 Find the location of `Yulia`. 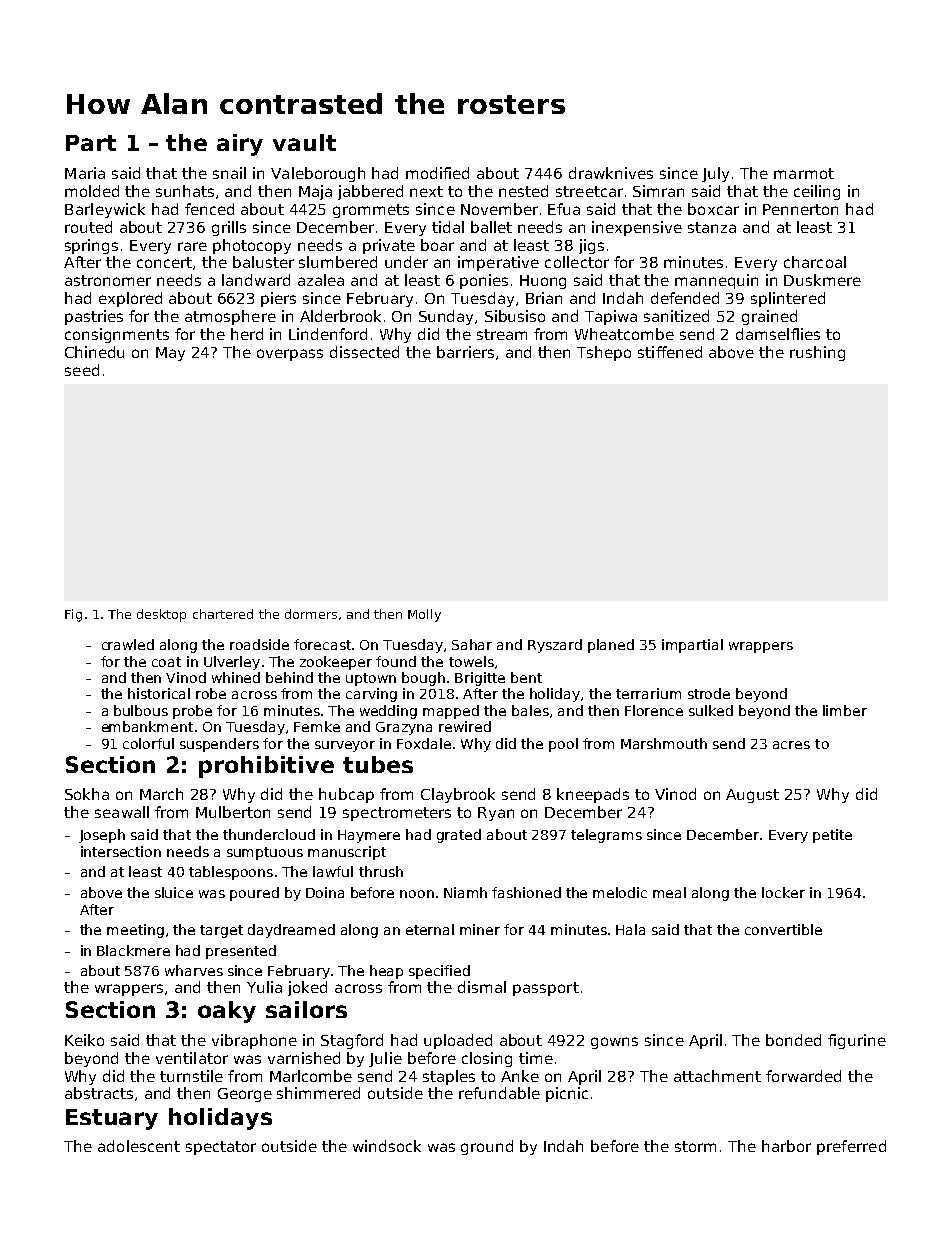

Yulia is located at coordinates (264, 987).
